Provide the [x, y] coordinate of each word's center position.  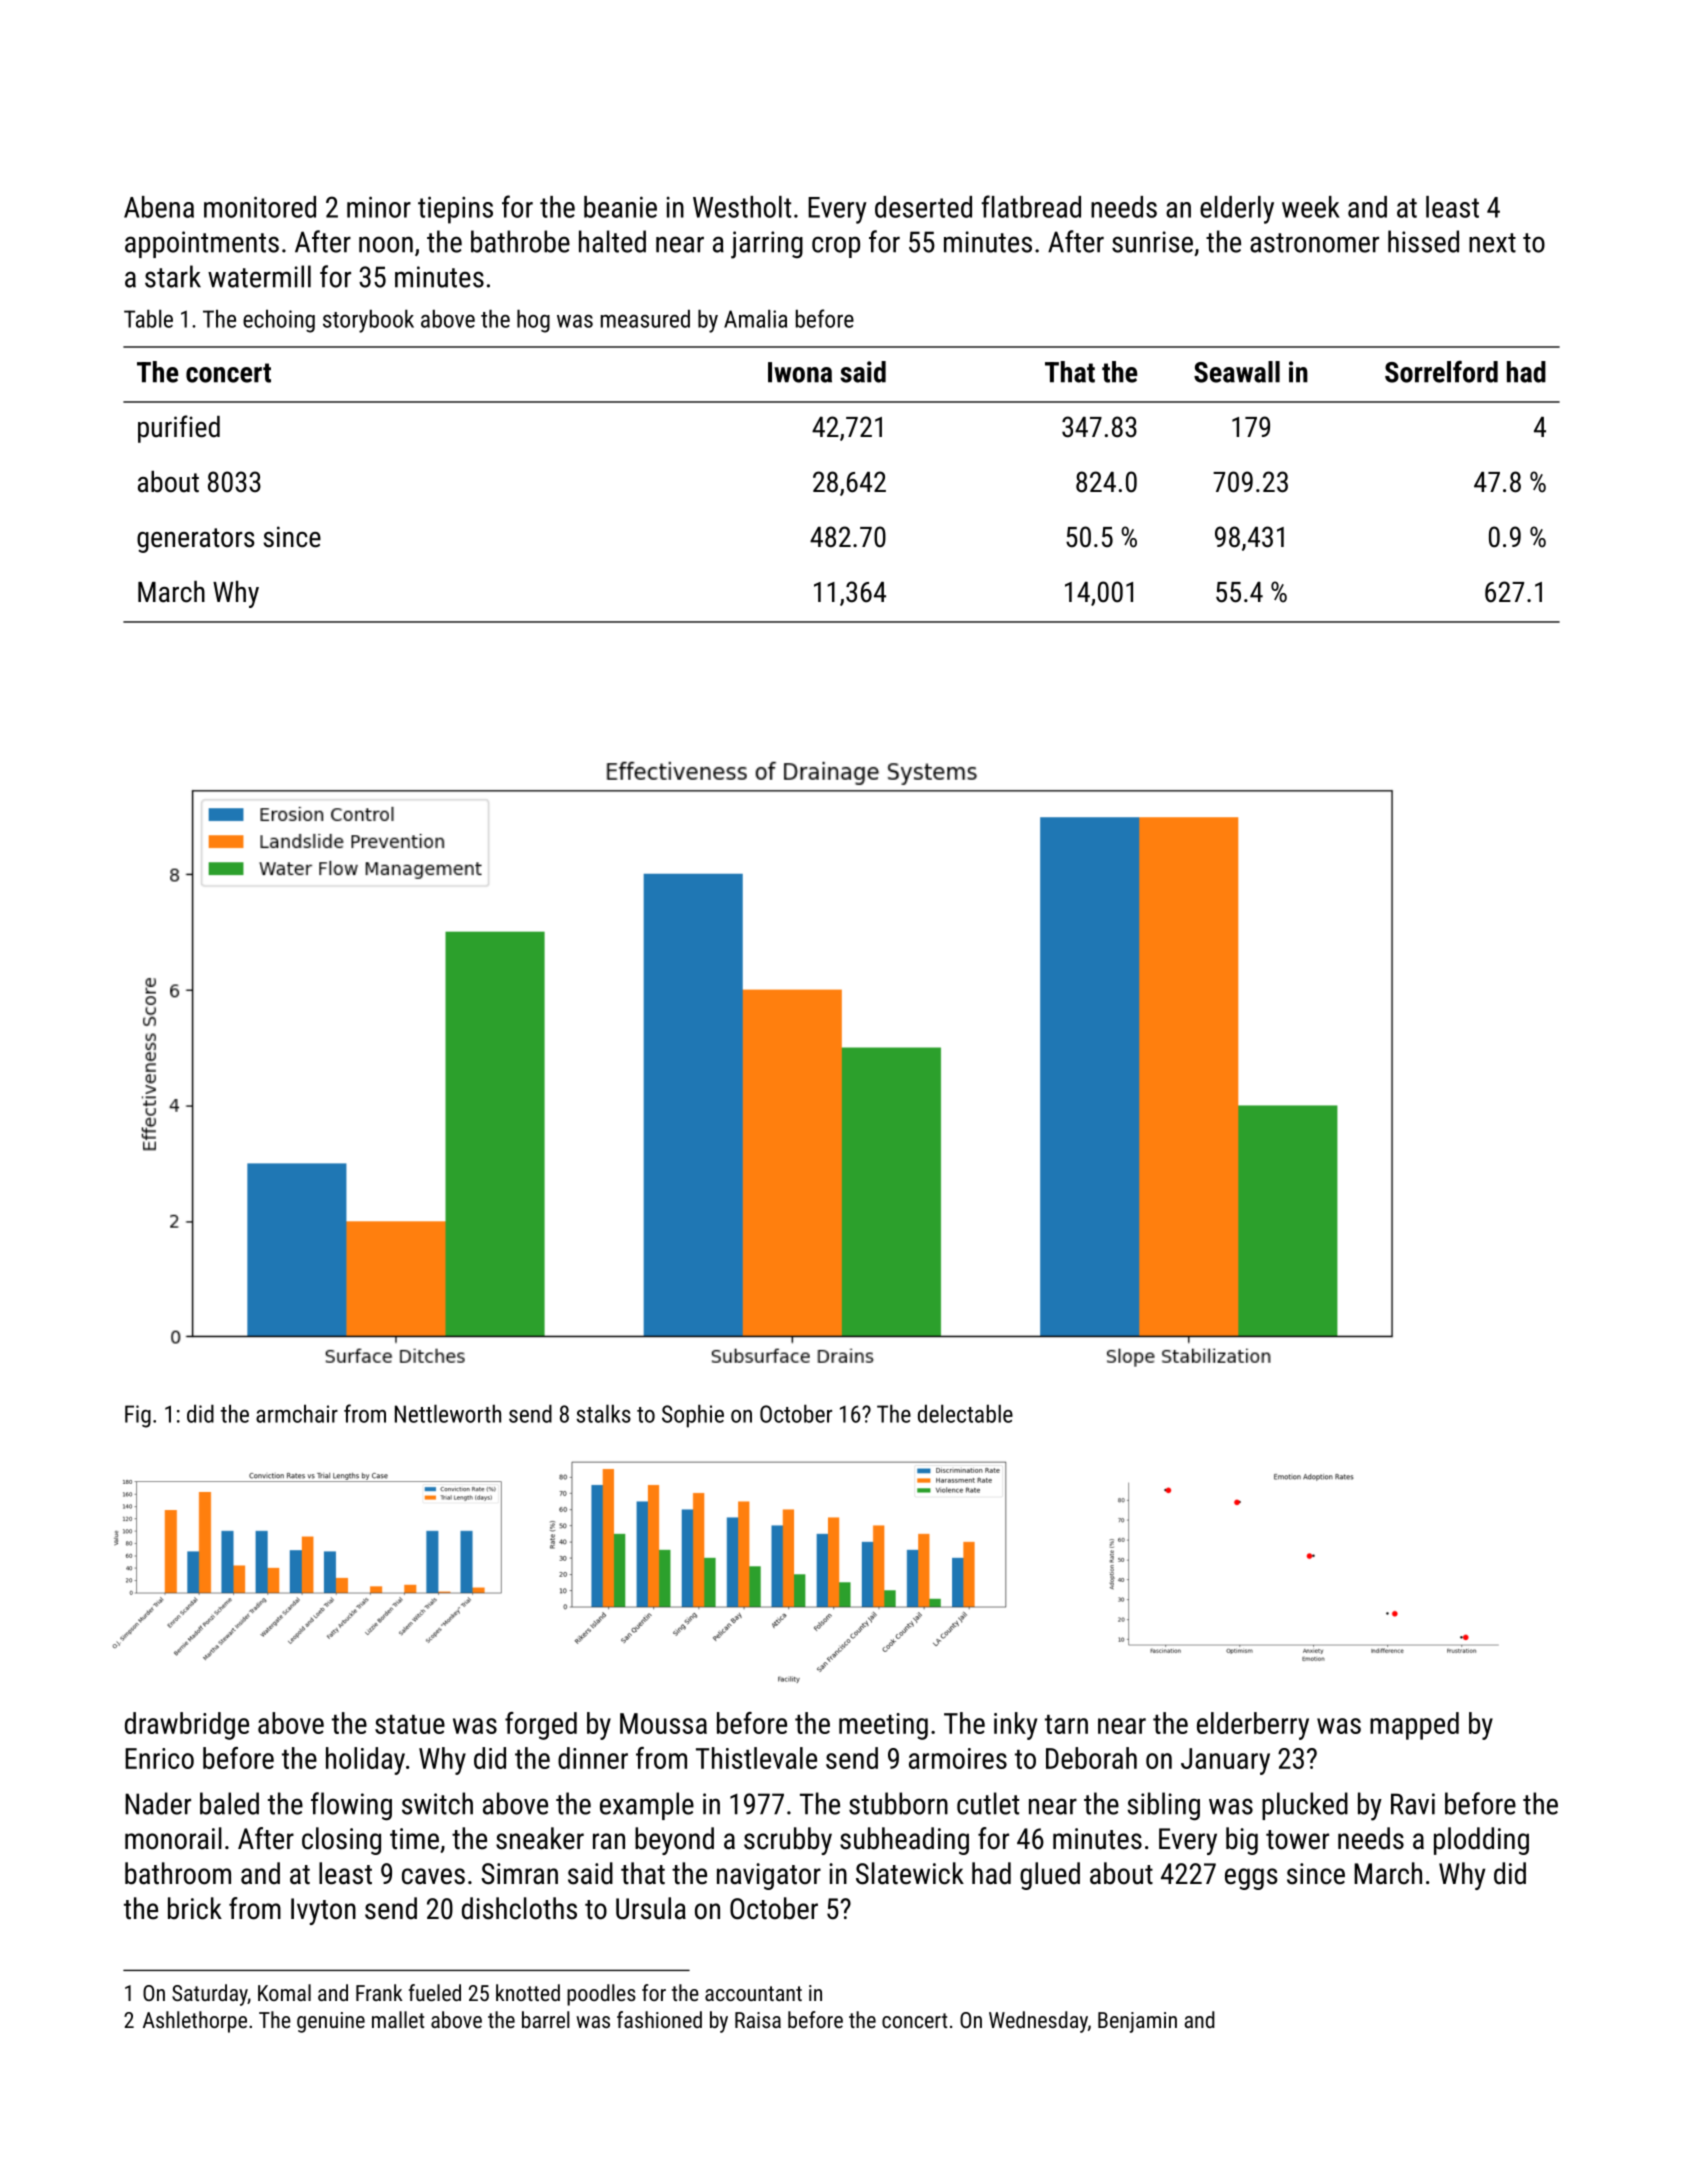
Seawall [1237, 372]
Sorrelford [1441, 372]
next [1492, 243]
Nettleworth [448, 1413]
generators [195, 540]
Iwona [800, 372]
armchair [297, 1413]
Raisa [758, 2020]
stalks [603, 1413]
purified [179, 429]
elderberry [1253, 1726]
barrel [546, 2019]
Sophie [693, 1416]
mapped [1414, 1726]
